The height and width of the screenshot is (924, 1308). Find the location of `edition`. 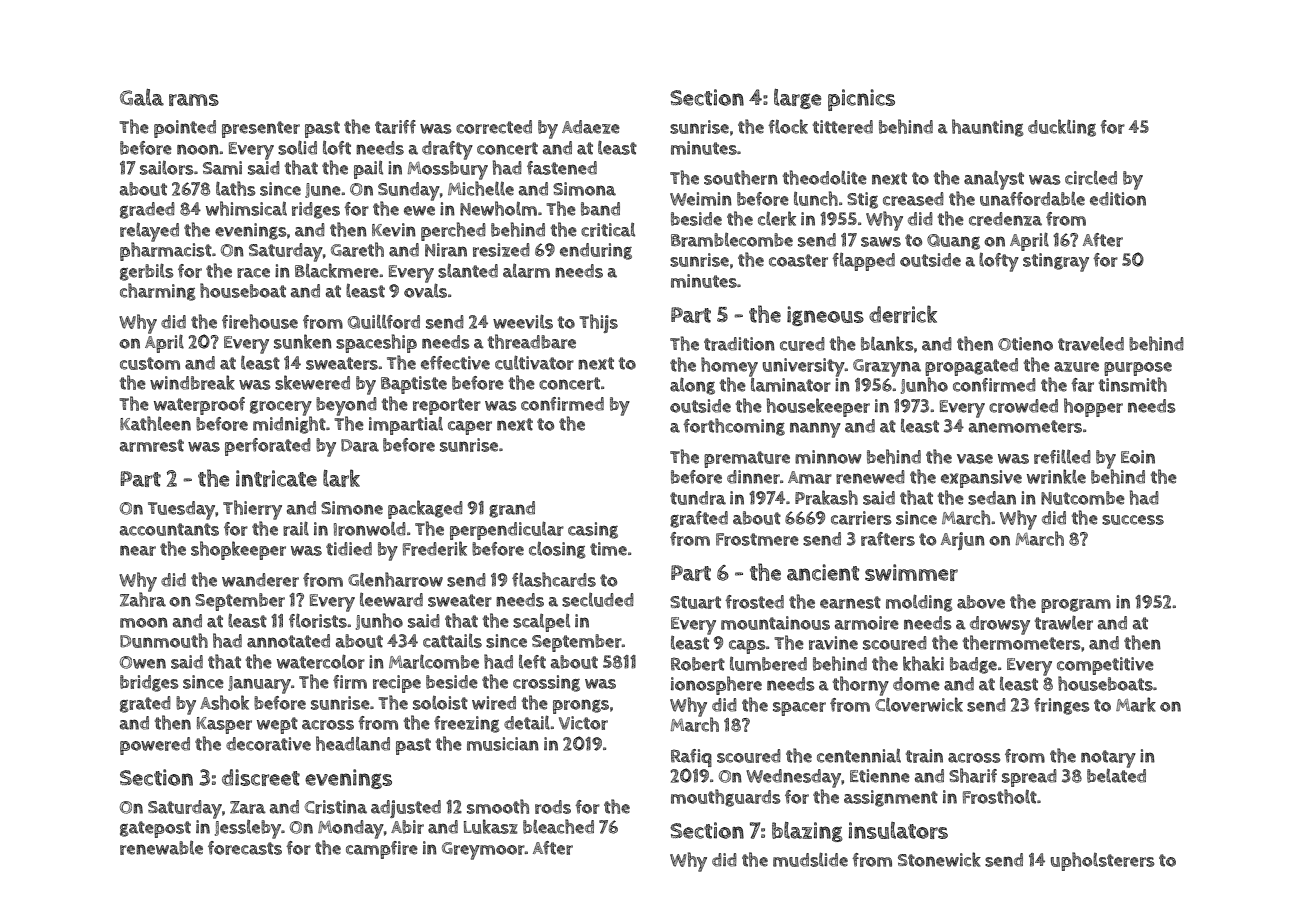

edition is located at coordinates (1118, 199).
